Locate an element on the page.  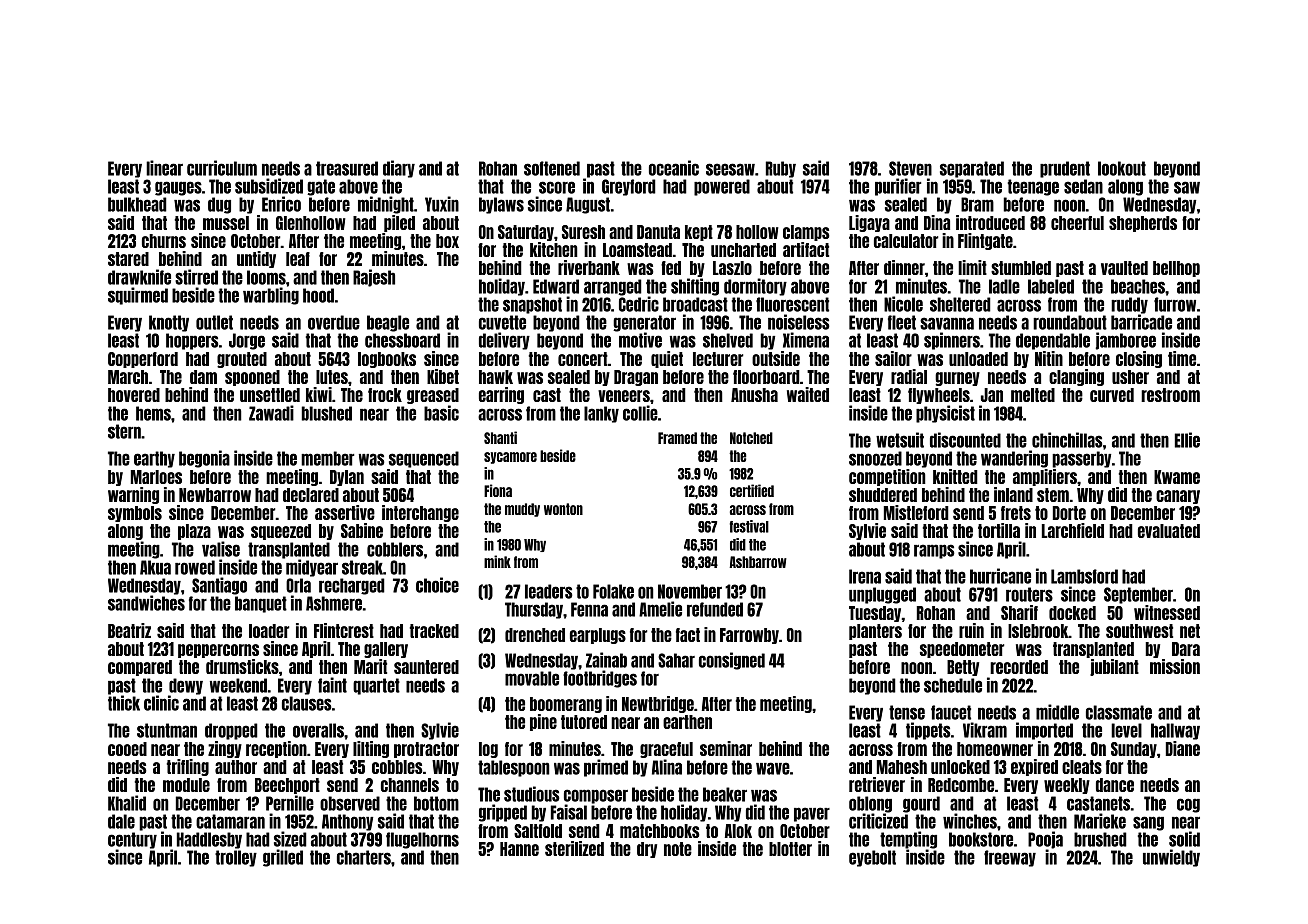
sedan is located at coordinates (1083, 186).
